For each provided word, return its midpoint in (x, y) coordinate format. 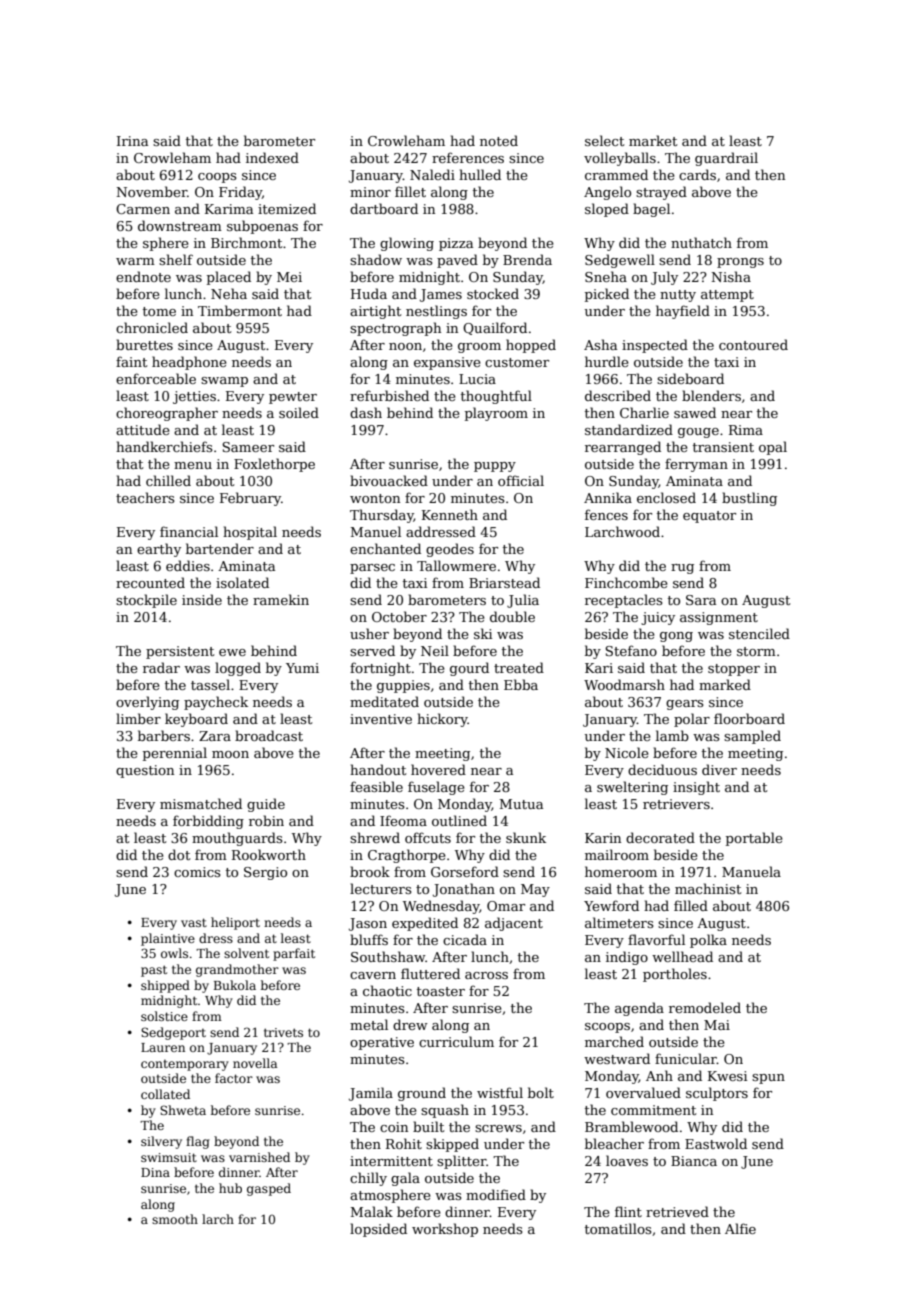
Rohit (404, 1143)
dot (179, 854)
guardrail (726, 159)
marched (614, 1041)
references (468, 157)
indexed (272, 157)
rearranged (623, 448)
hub (230, 1188)
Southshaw (388, 956)
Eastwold (716, 1143)
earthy (159, 550)
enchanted (385, 548)
